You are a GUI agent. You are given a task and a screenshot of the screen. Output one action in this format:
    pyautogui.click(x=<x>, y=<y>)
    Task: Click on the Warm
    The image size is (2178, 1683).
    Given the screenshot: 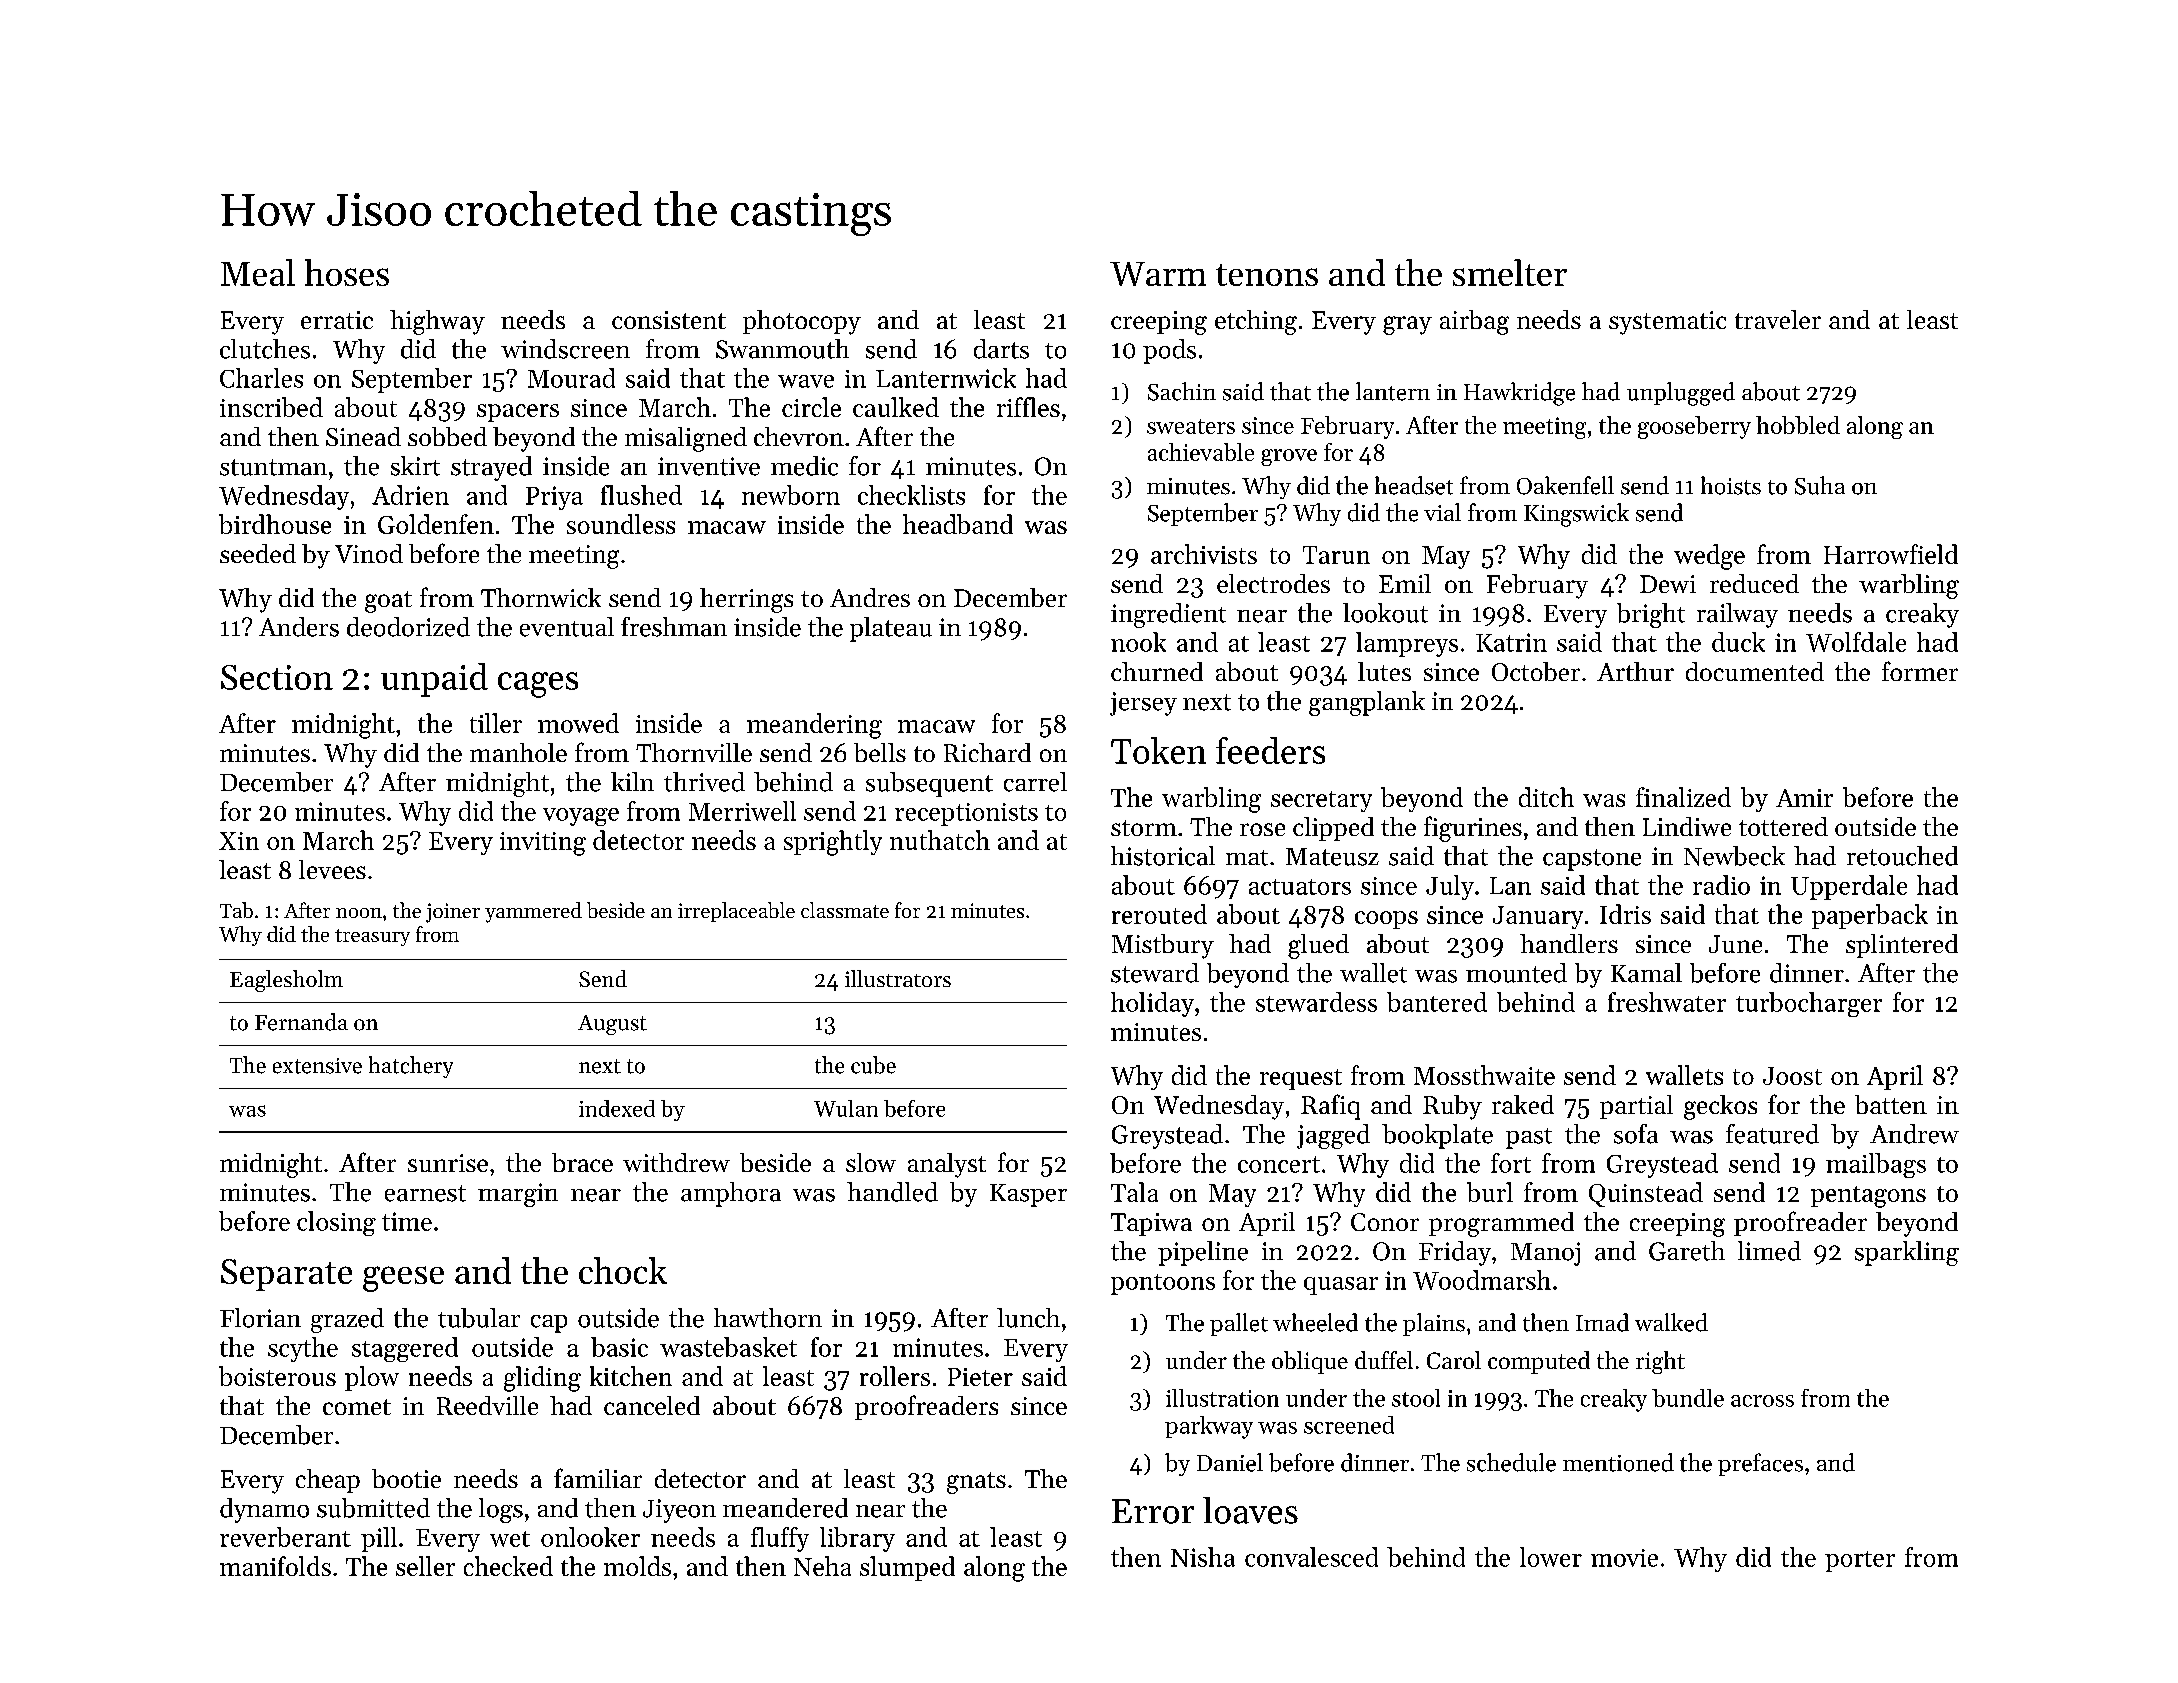 What is the action you would take?
    pyautogui.click(x=1158, y=274)
